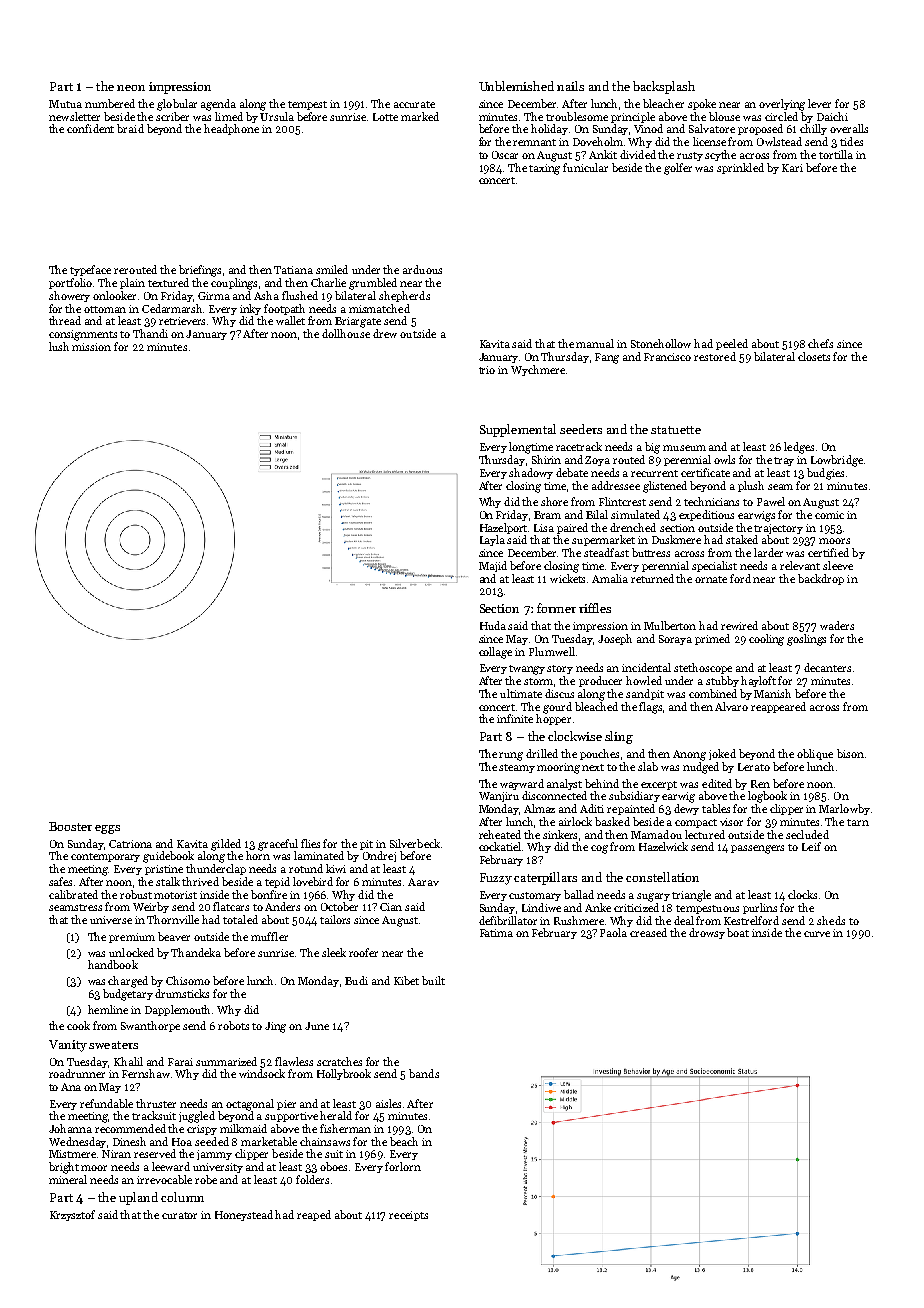 Image resolution: width=924 pixels, height=1308 pixels. Describe the element at coordinates (829, 515) in the document. I see `comic` at that location.
